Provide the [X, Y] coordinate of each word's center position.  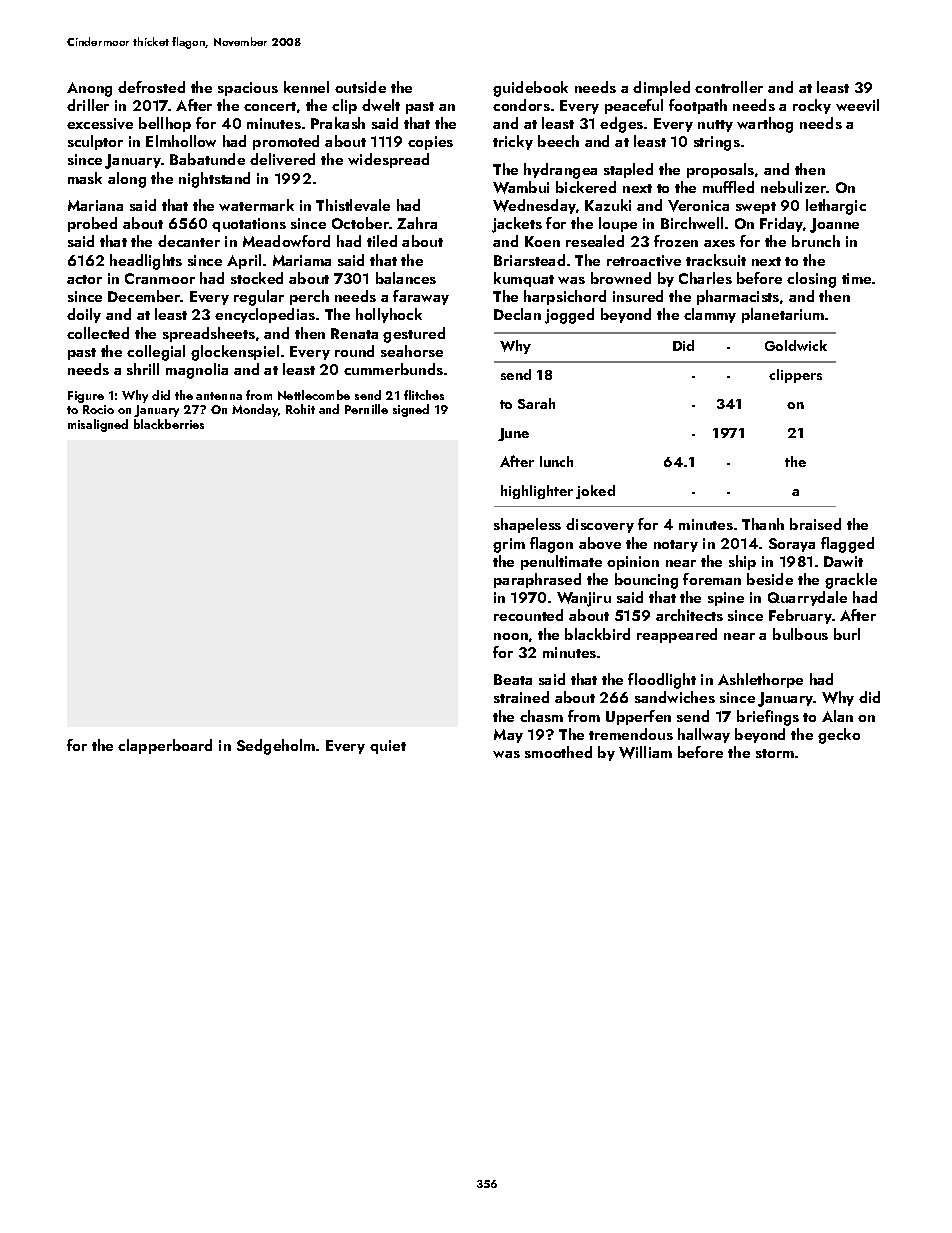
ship [742, 562]
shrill [143, 369]
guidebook [530, 89]
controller [729, 87]
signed [411, 410]
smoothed [558, 752]
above [600, 543]
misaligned [98, 425]
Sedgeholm [276, 747]
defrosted [151, 87]
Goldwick [796, 345]
